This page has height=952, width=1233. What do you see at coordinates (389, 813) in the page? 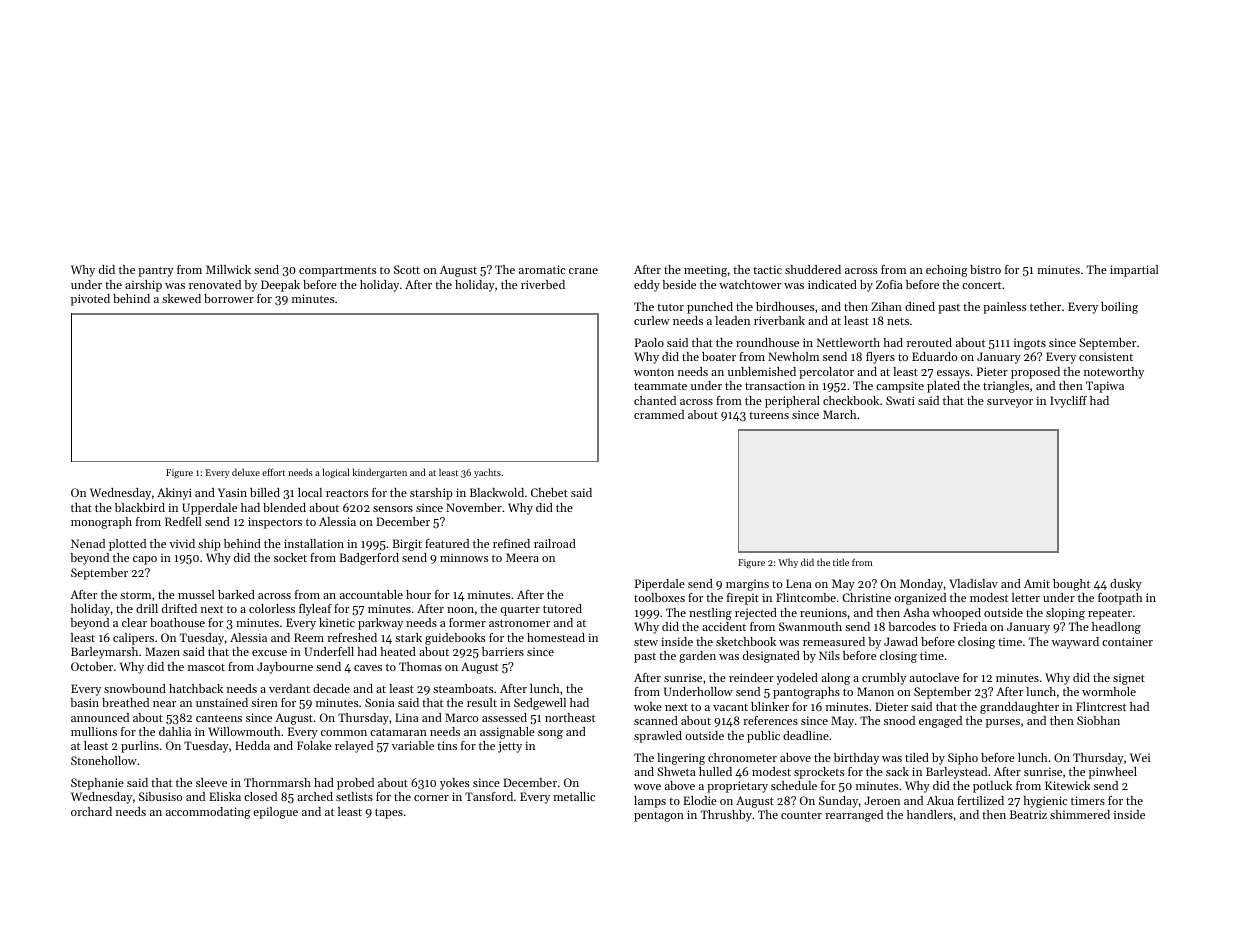
I see `tapes` at bounding box center [389, 813].
